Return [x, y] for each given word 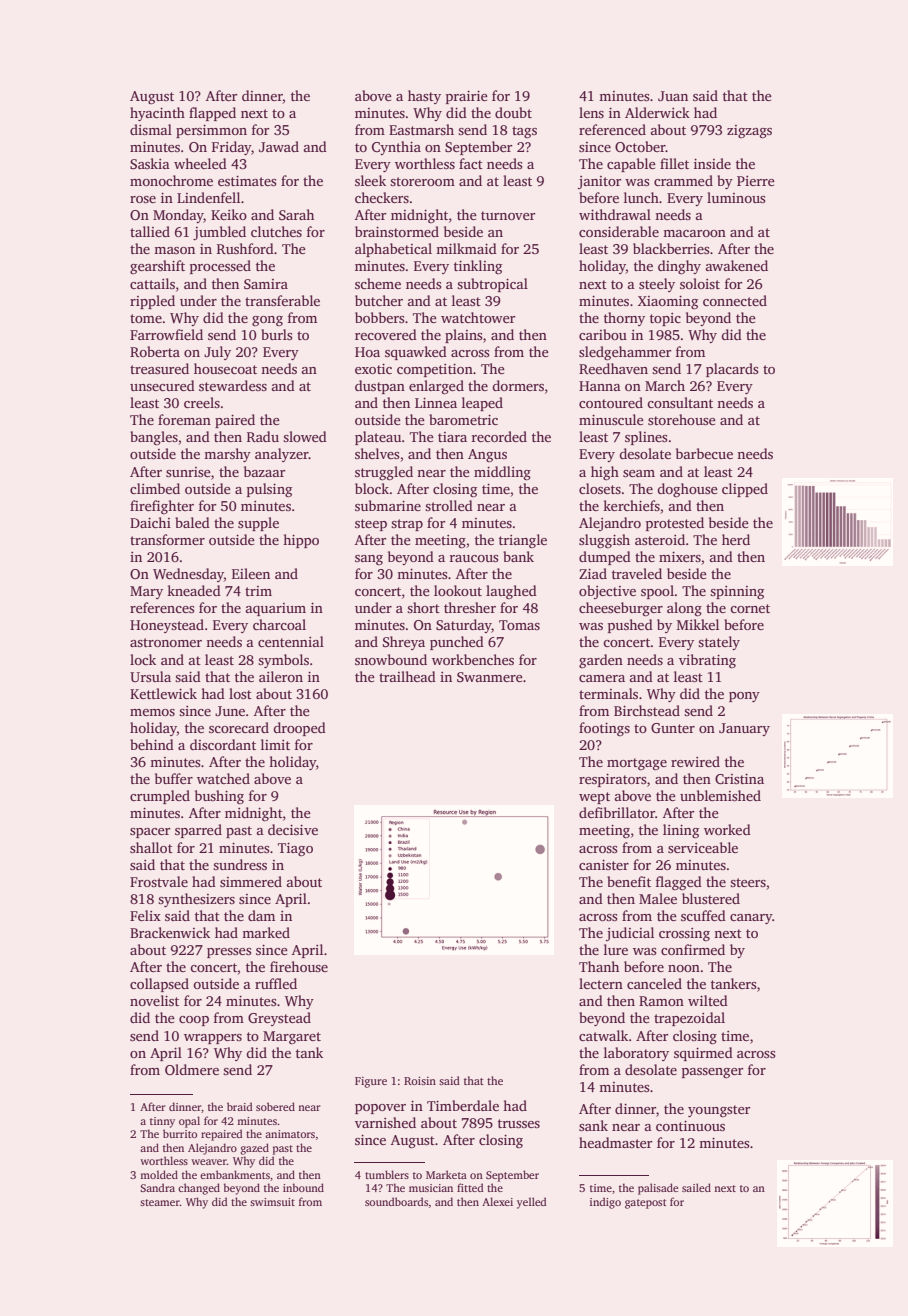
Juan [673, 96]
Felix [145, 915]
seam [639, 473]
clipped [745, 490]
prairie [467, 97]
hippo [301, 541]
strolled [449, 505]
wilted [708, 1000]
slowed [305, 436]
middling [502, 473]
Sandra [157, 1187]
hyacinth [157, 114]
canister [604, 865]
